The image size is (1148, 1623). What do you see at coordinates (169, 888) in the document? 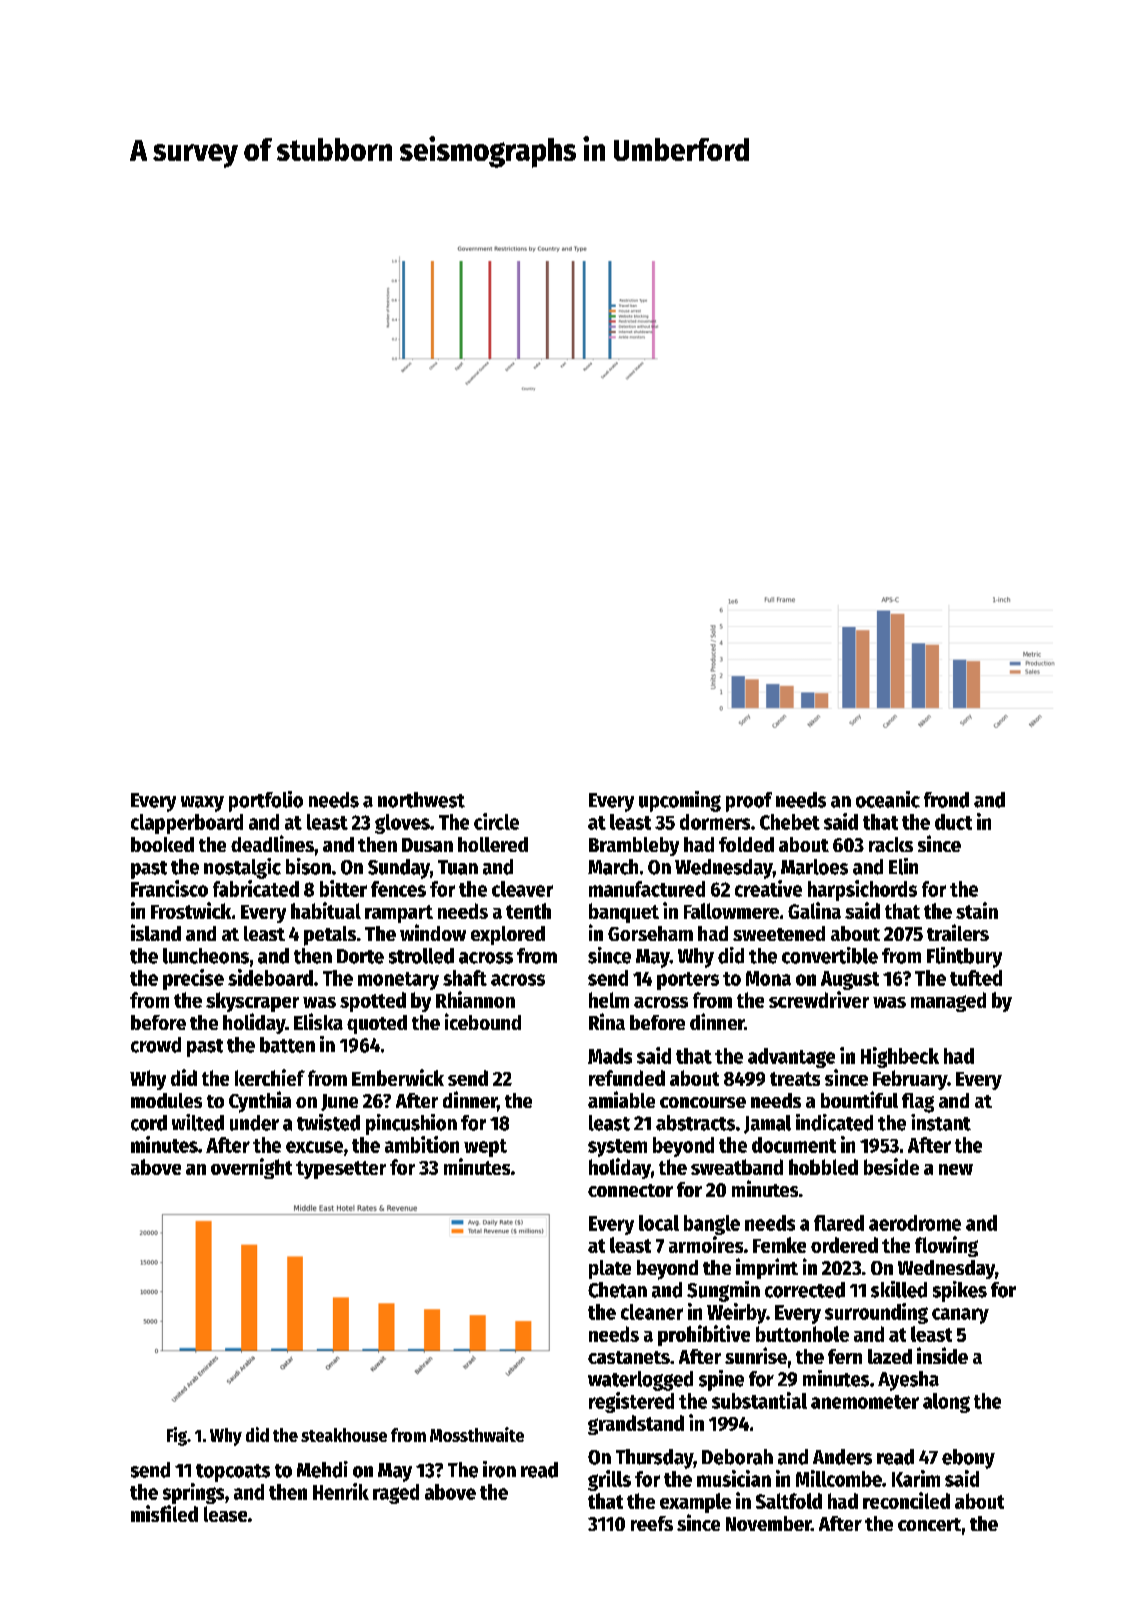
I see `Francisco` at bounding box center [169, 888].
